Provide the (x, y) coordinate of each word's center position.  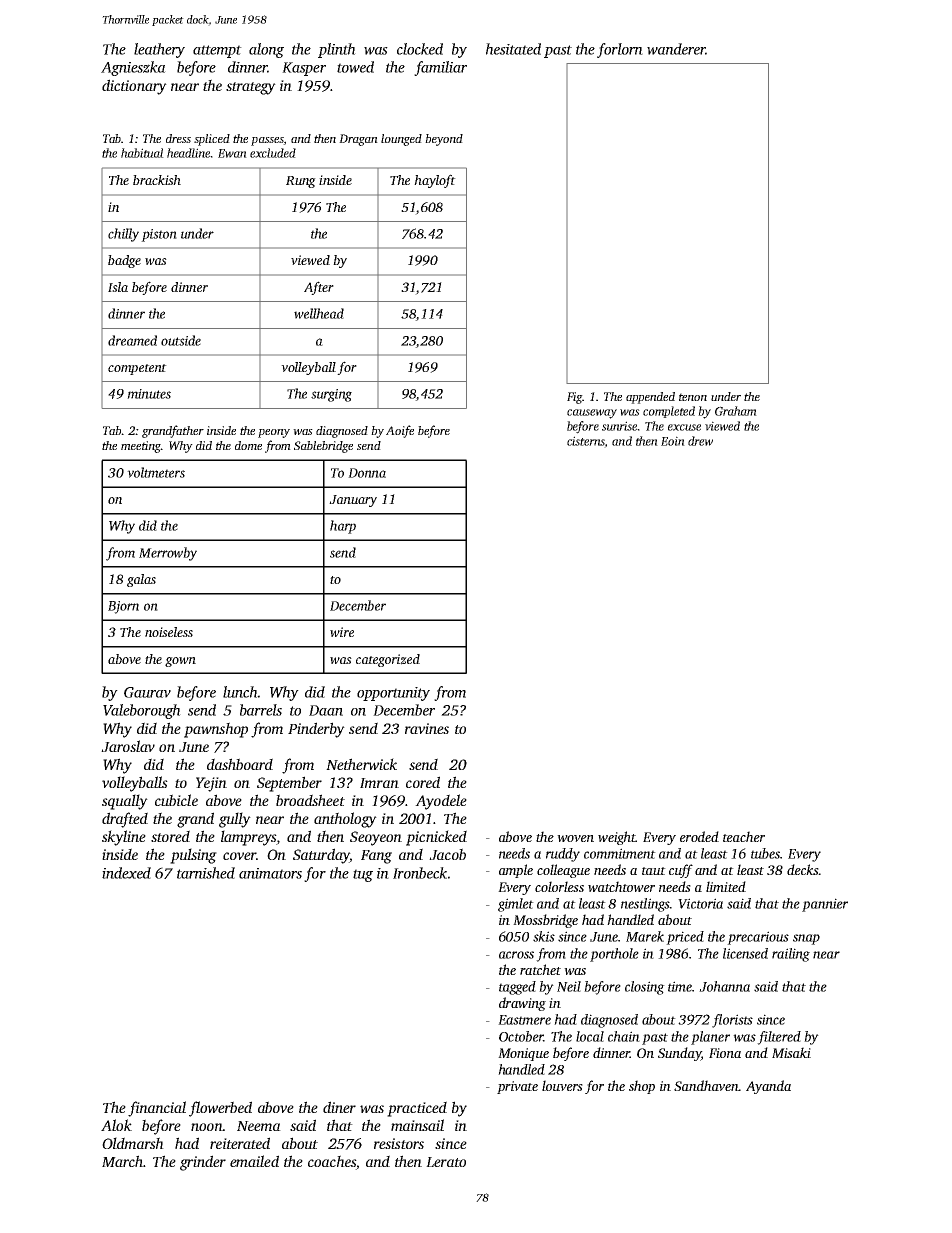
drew (700, 441)
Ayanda (768, 1087)
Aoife (400, 431)
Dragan (358, 140)
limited (726, 886)
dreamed (132, 340)
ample (516, 871)
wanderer (676, 49)
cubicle (176, 800)
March (122, 1161)
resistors (399, 1143)
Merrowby (168, 554)
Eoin (673, 441)
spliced (212, 140)
